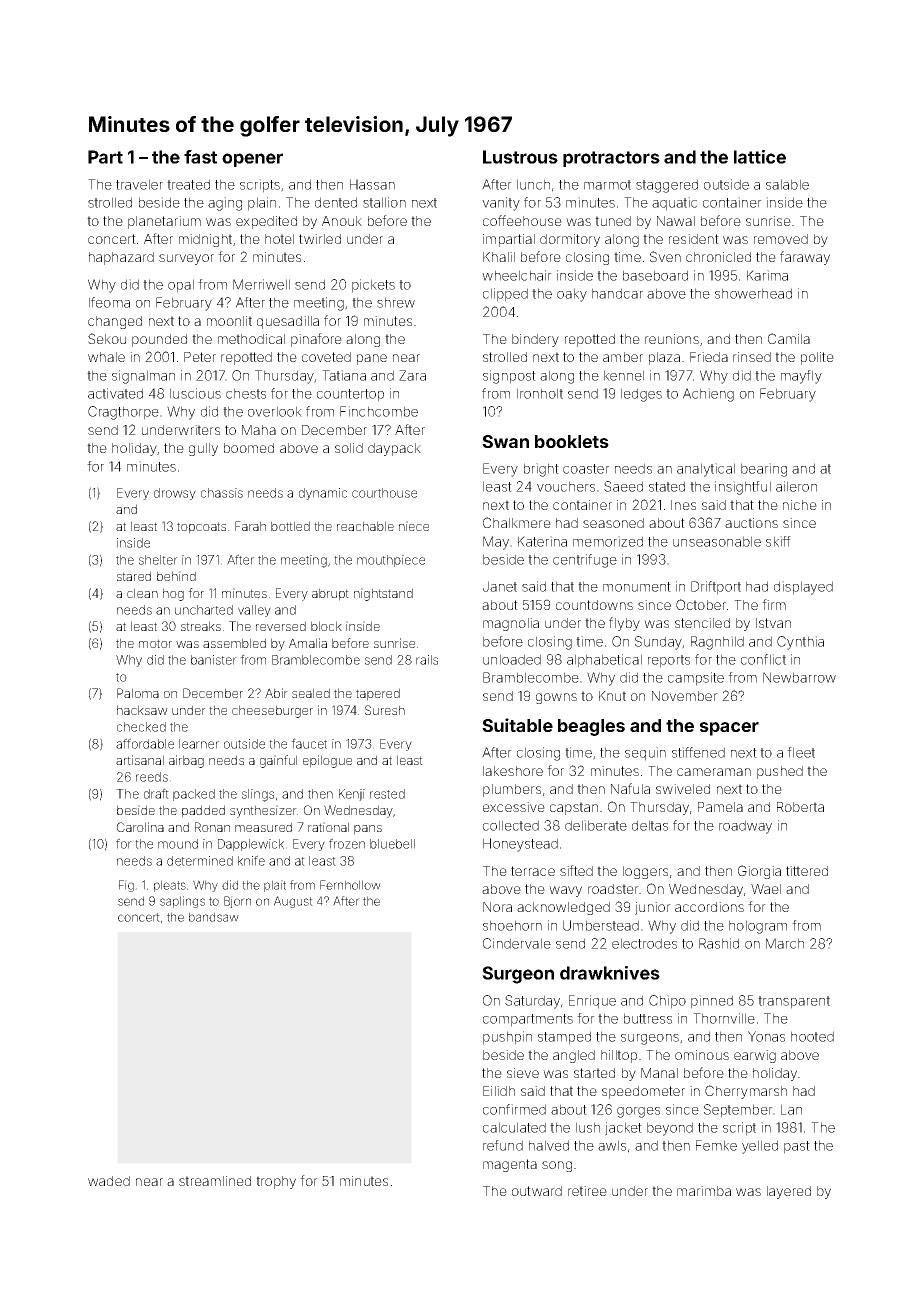 This screenshot has width=924, height=1308. I want to click on behind, so click(176, 576).
